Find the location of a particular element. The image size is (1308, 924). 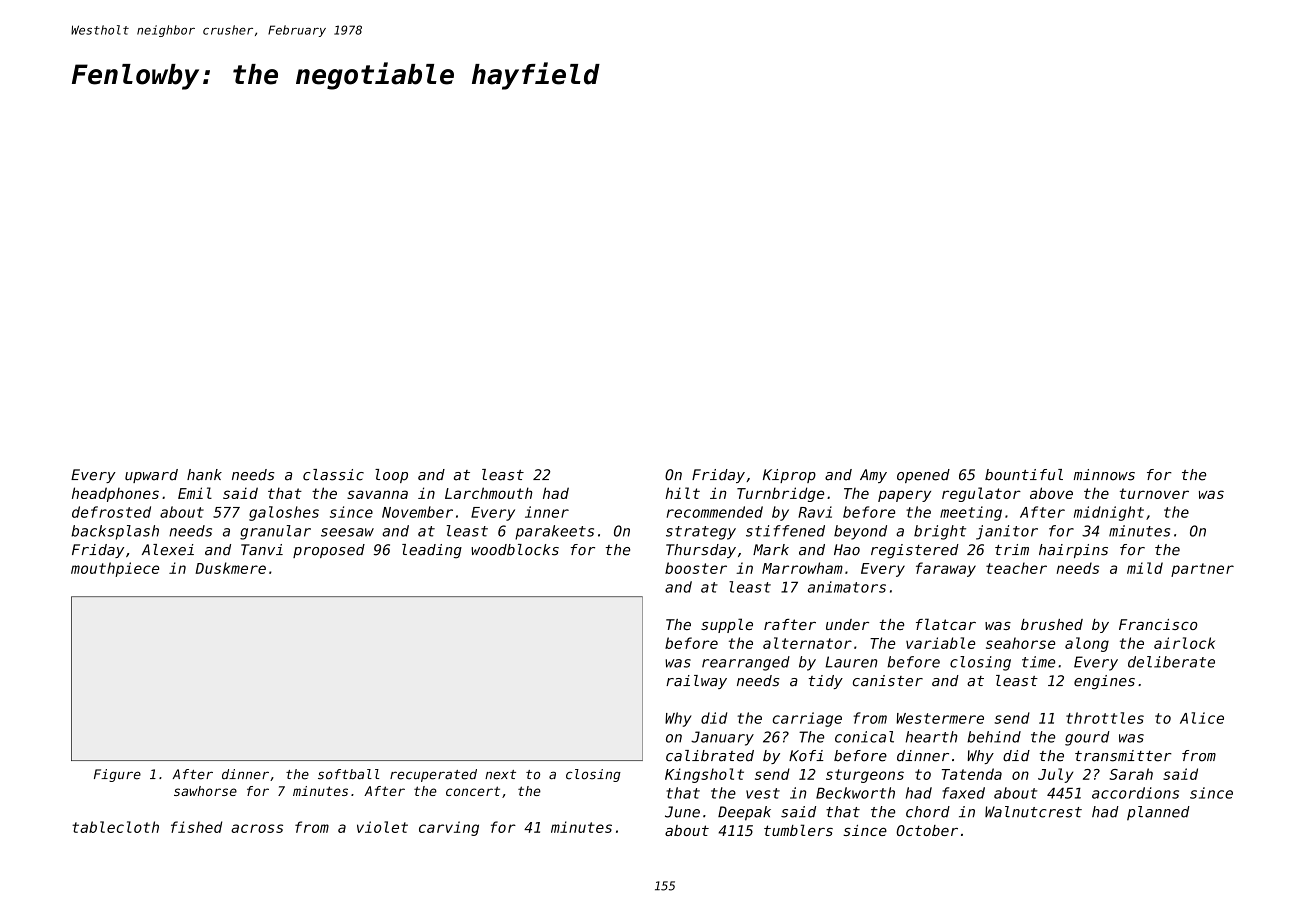

turnover is located at coordinates (1154, 493).
